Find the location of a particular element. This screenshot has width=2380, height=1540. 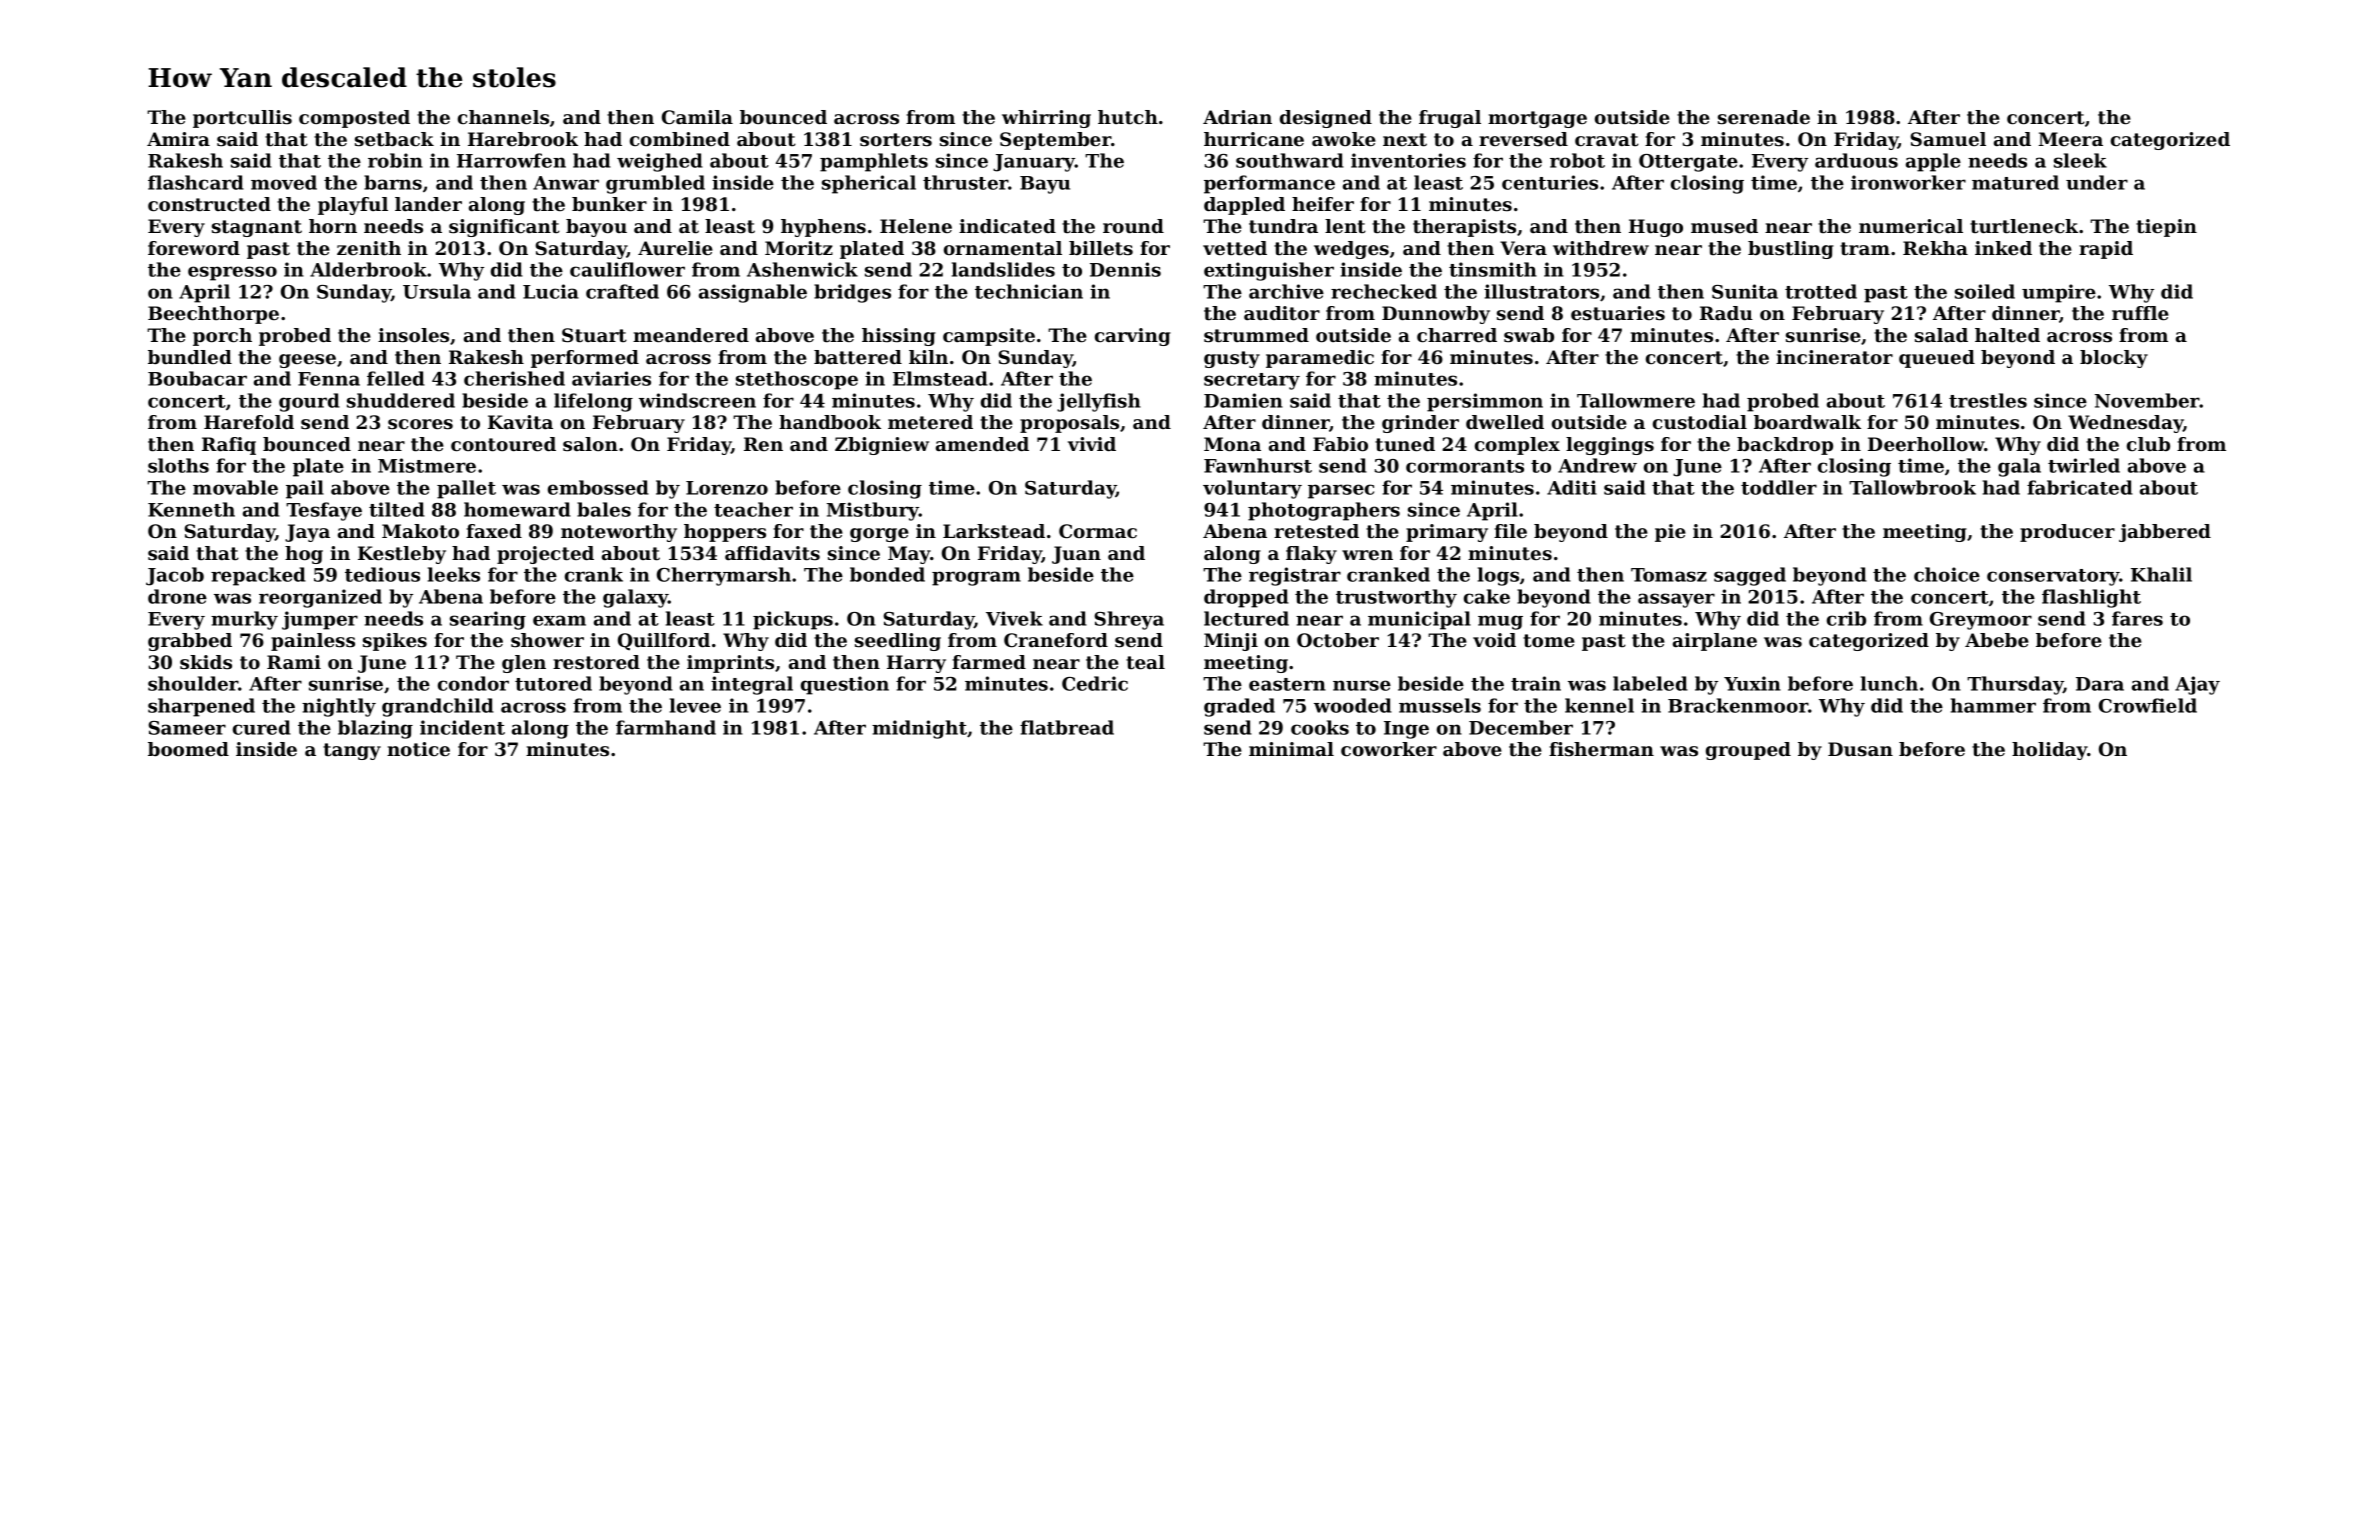

cormorants is located at coordinates (1465, 466).
